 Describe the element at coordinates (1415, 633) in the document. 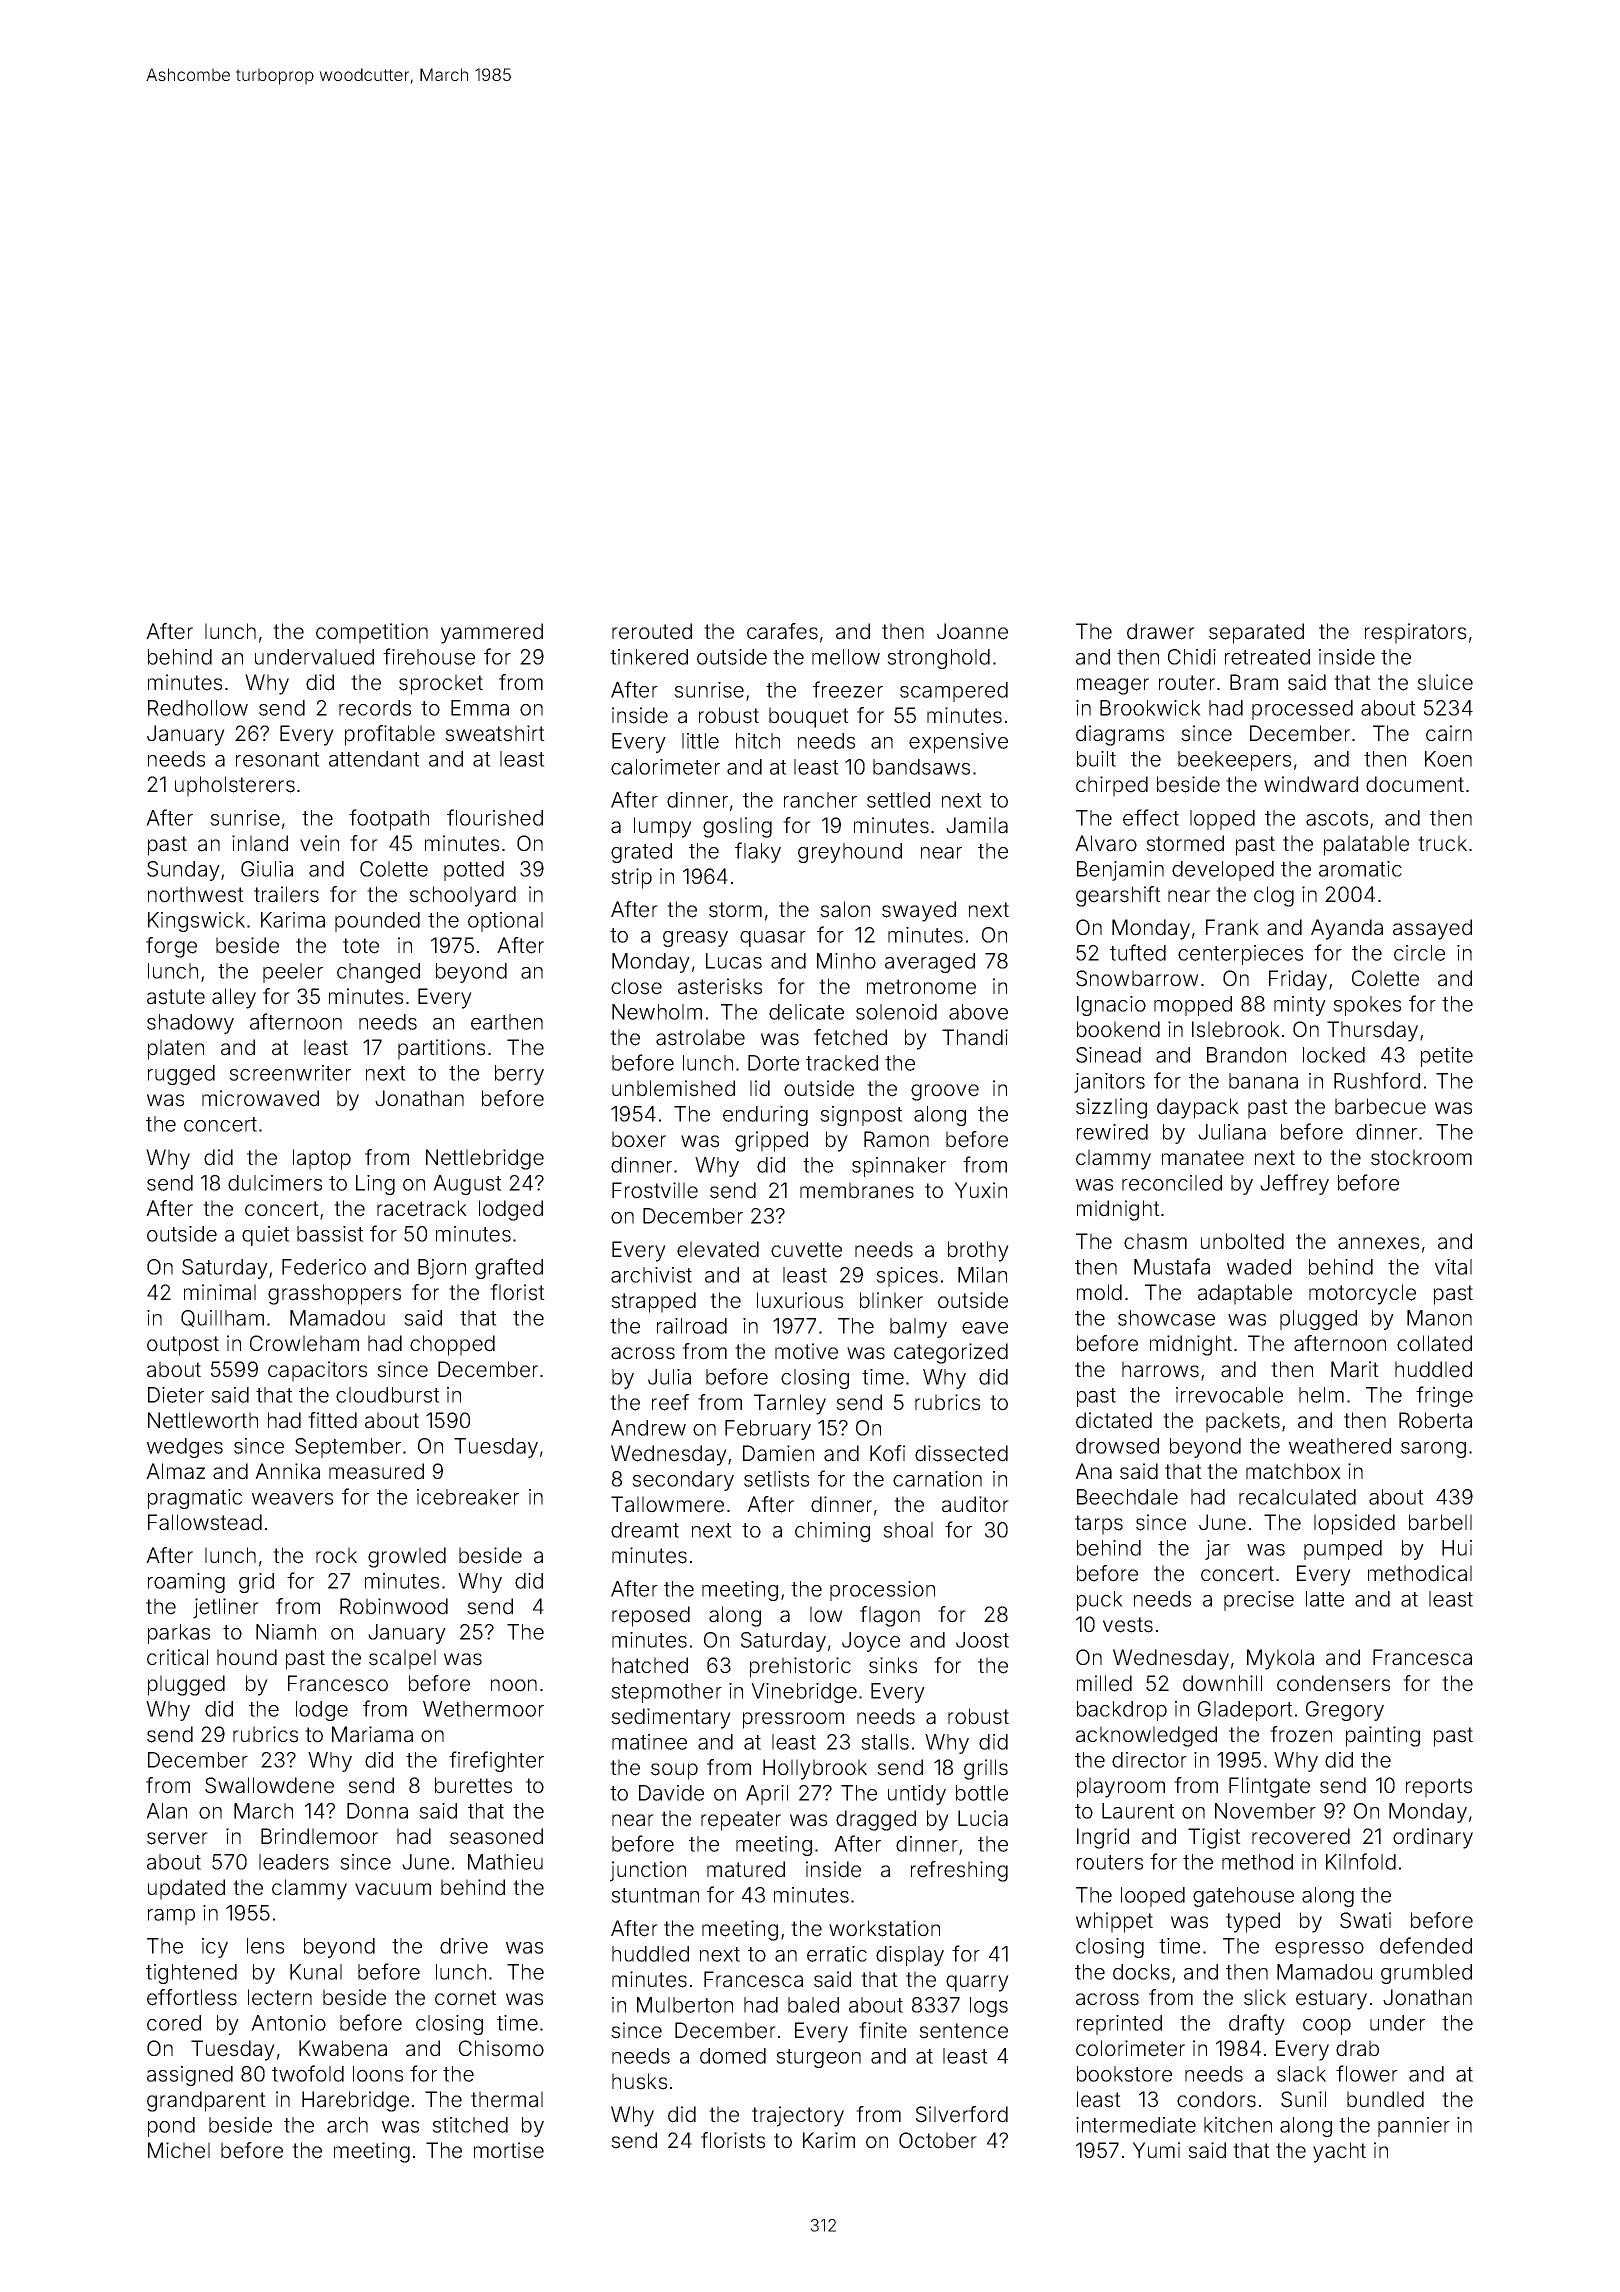

I see `respirators` at that location.
